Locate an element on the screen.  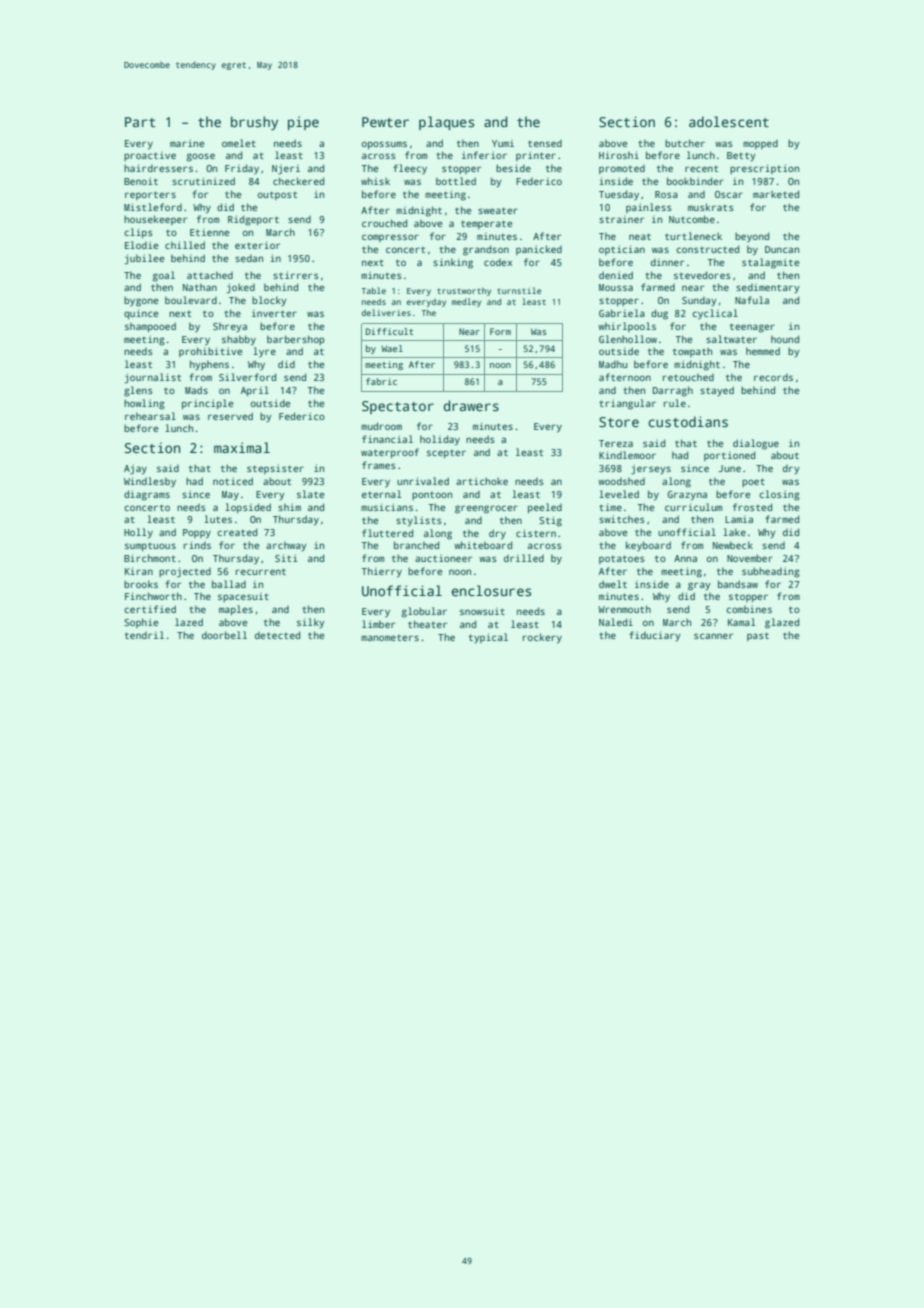
rockery is located at coordinates (542, 638).
